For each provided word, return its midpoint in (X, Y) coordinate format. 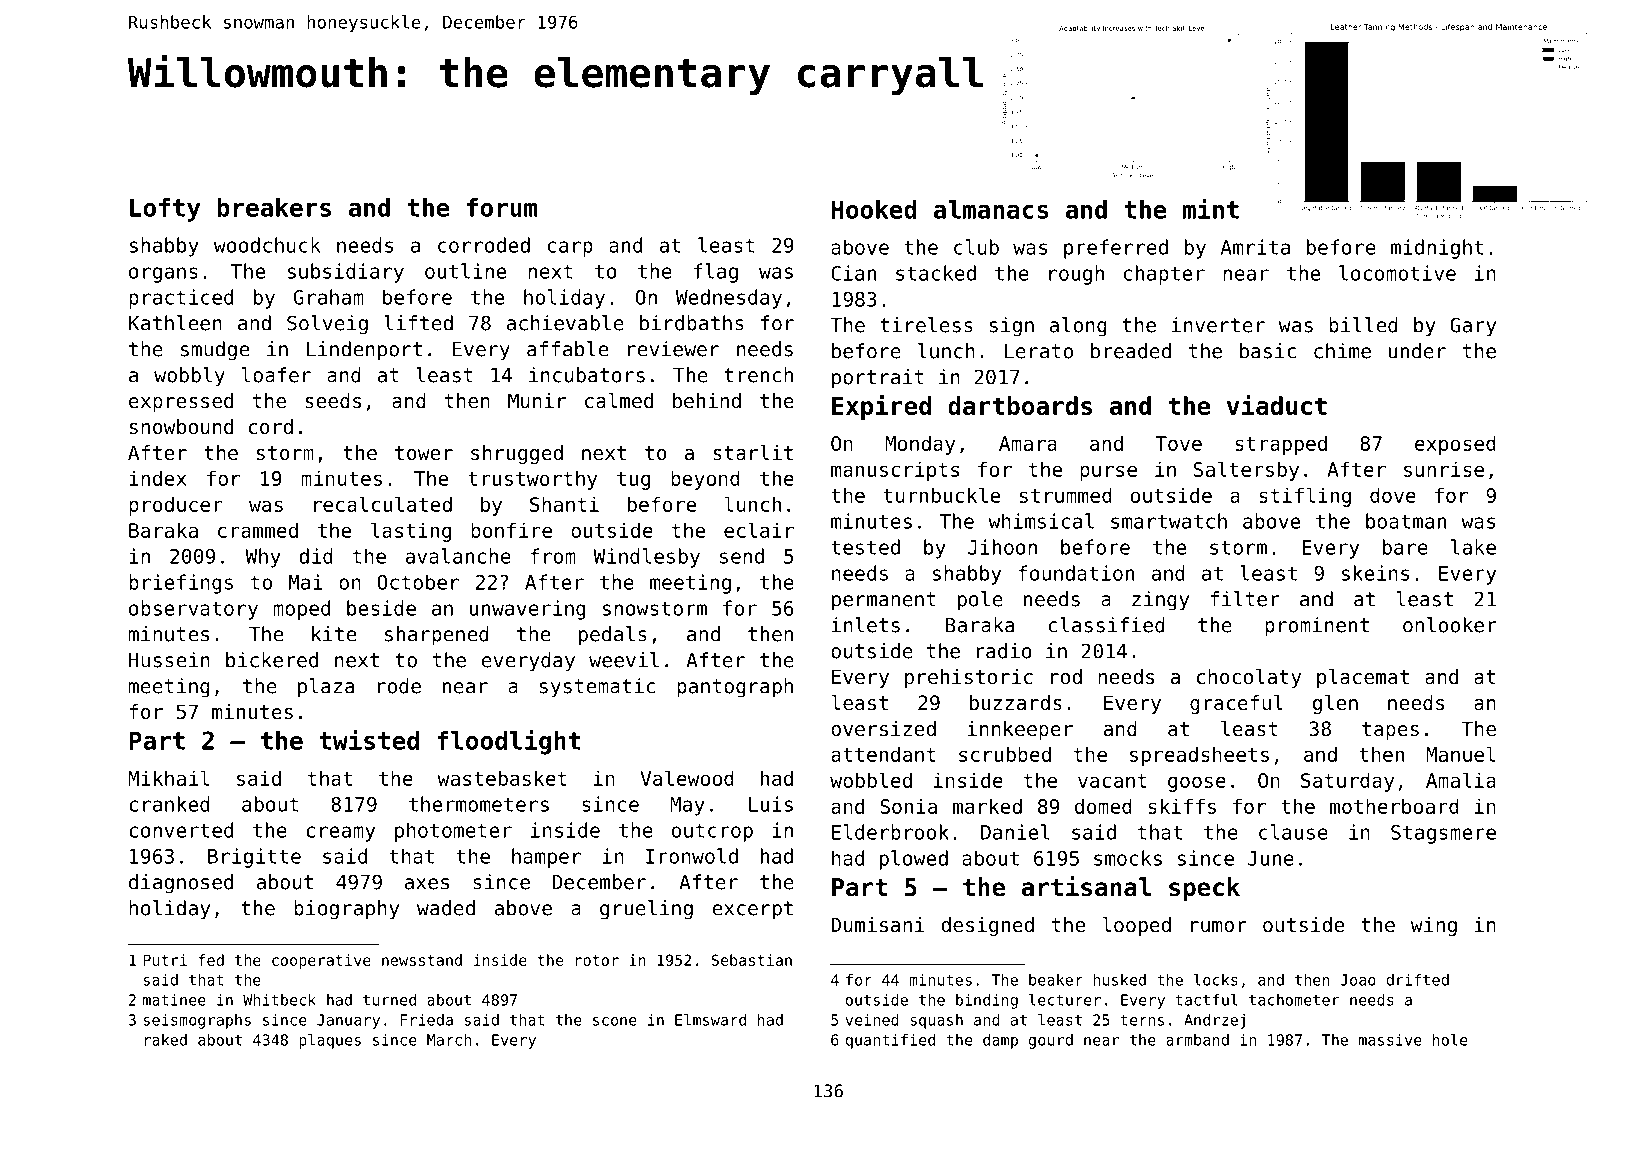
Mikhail (168, 778)
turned (389, 1000)
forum (502, 207)
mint (1211, 208)
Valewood (687, 778)
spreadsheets (1199, 756)
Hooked (874, 209)
